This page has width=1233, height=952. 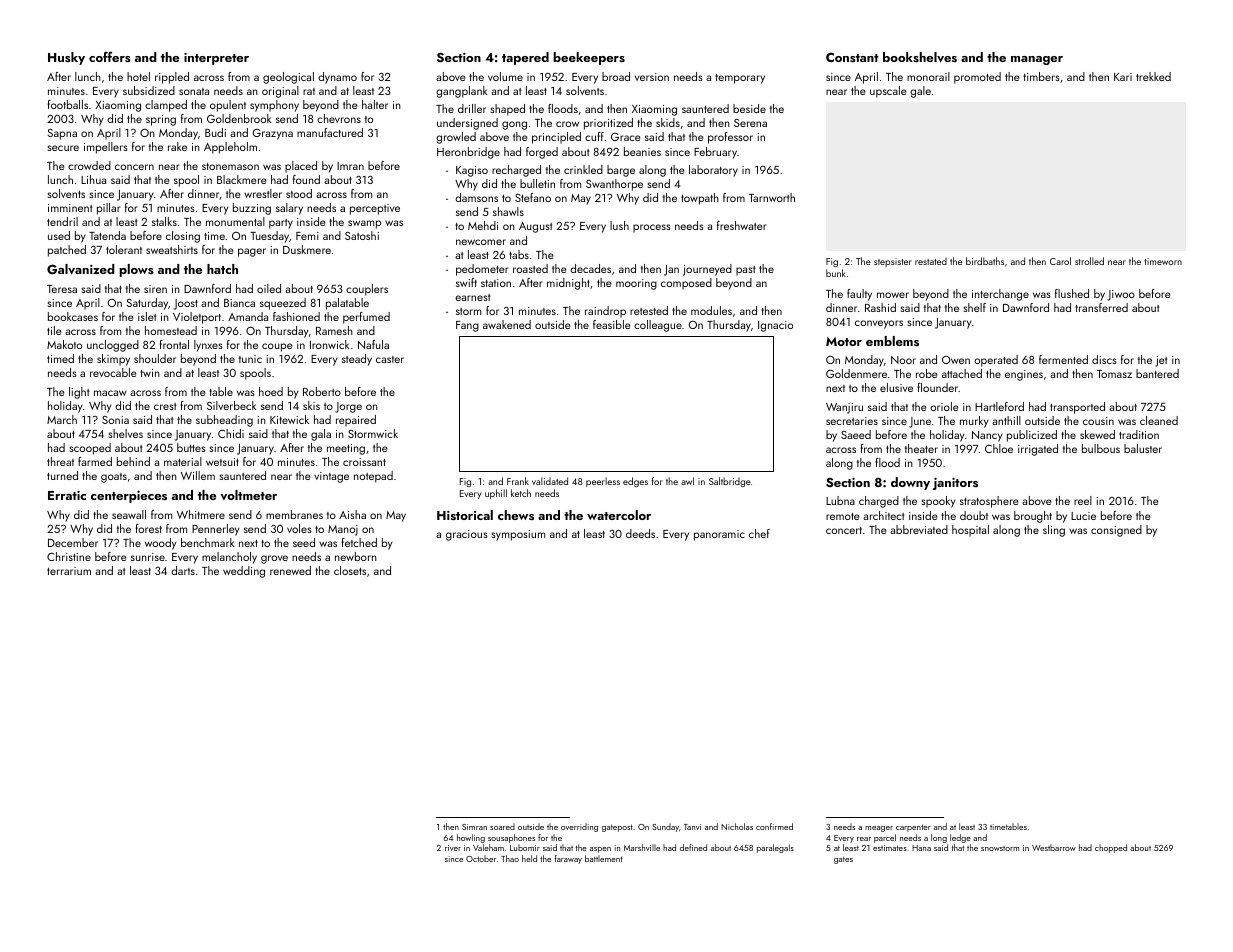 What do you see at coordinates (66, 58) in the page?
I see `Husky` at bounding box center [66, 58].
